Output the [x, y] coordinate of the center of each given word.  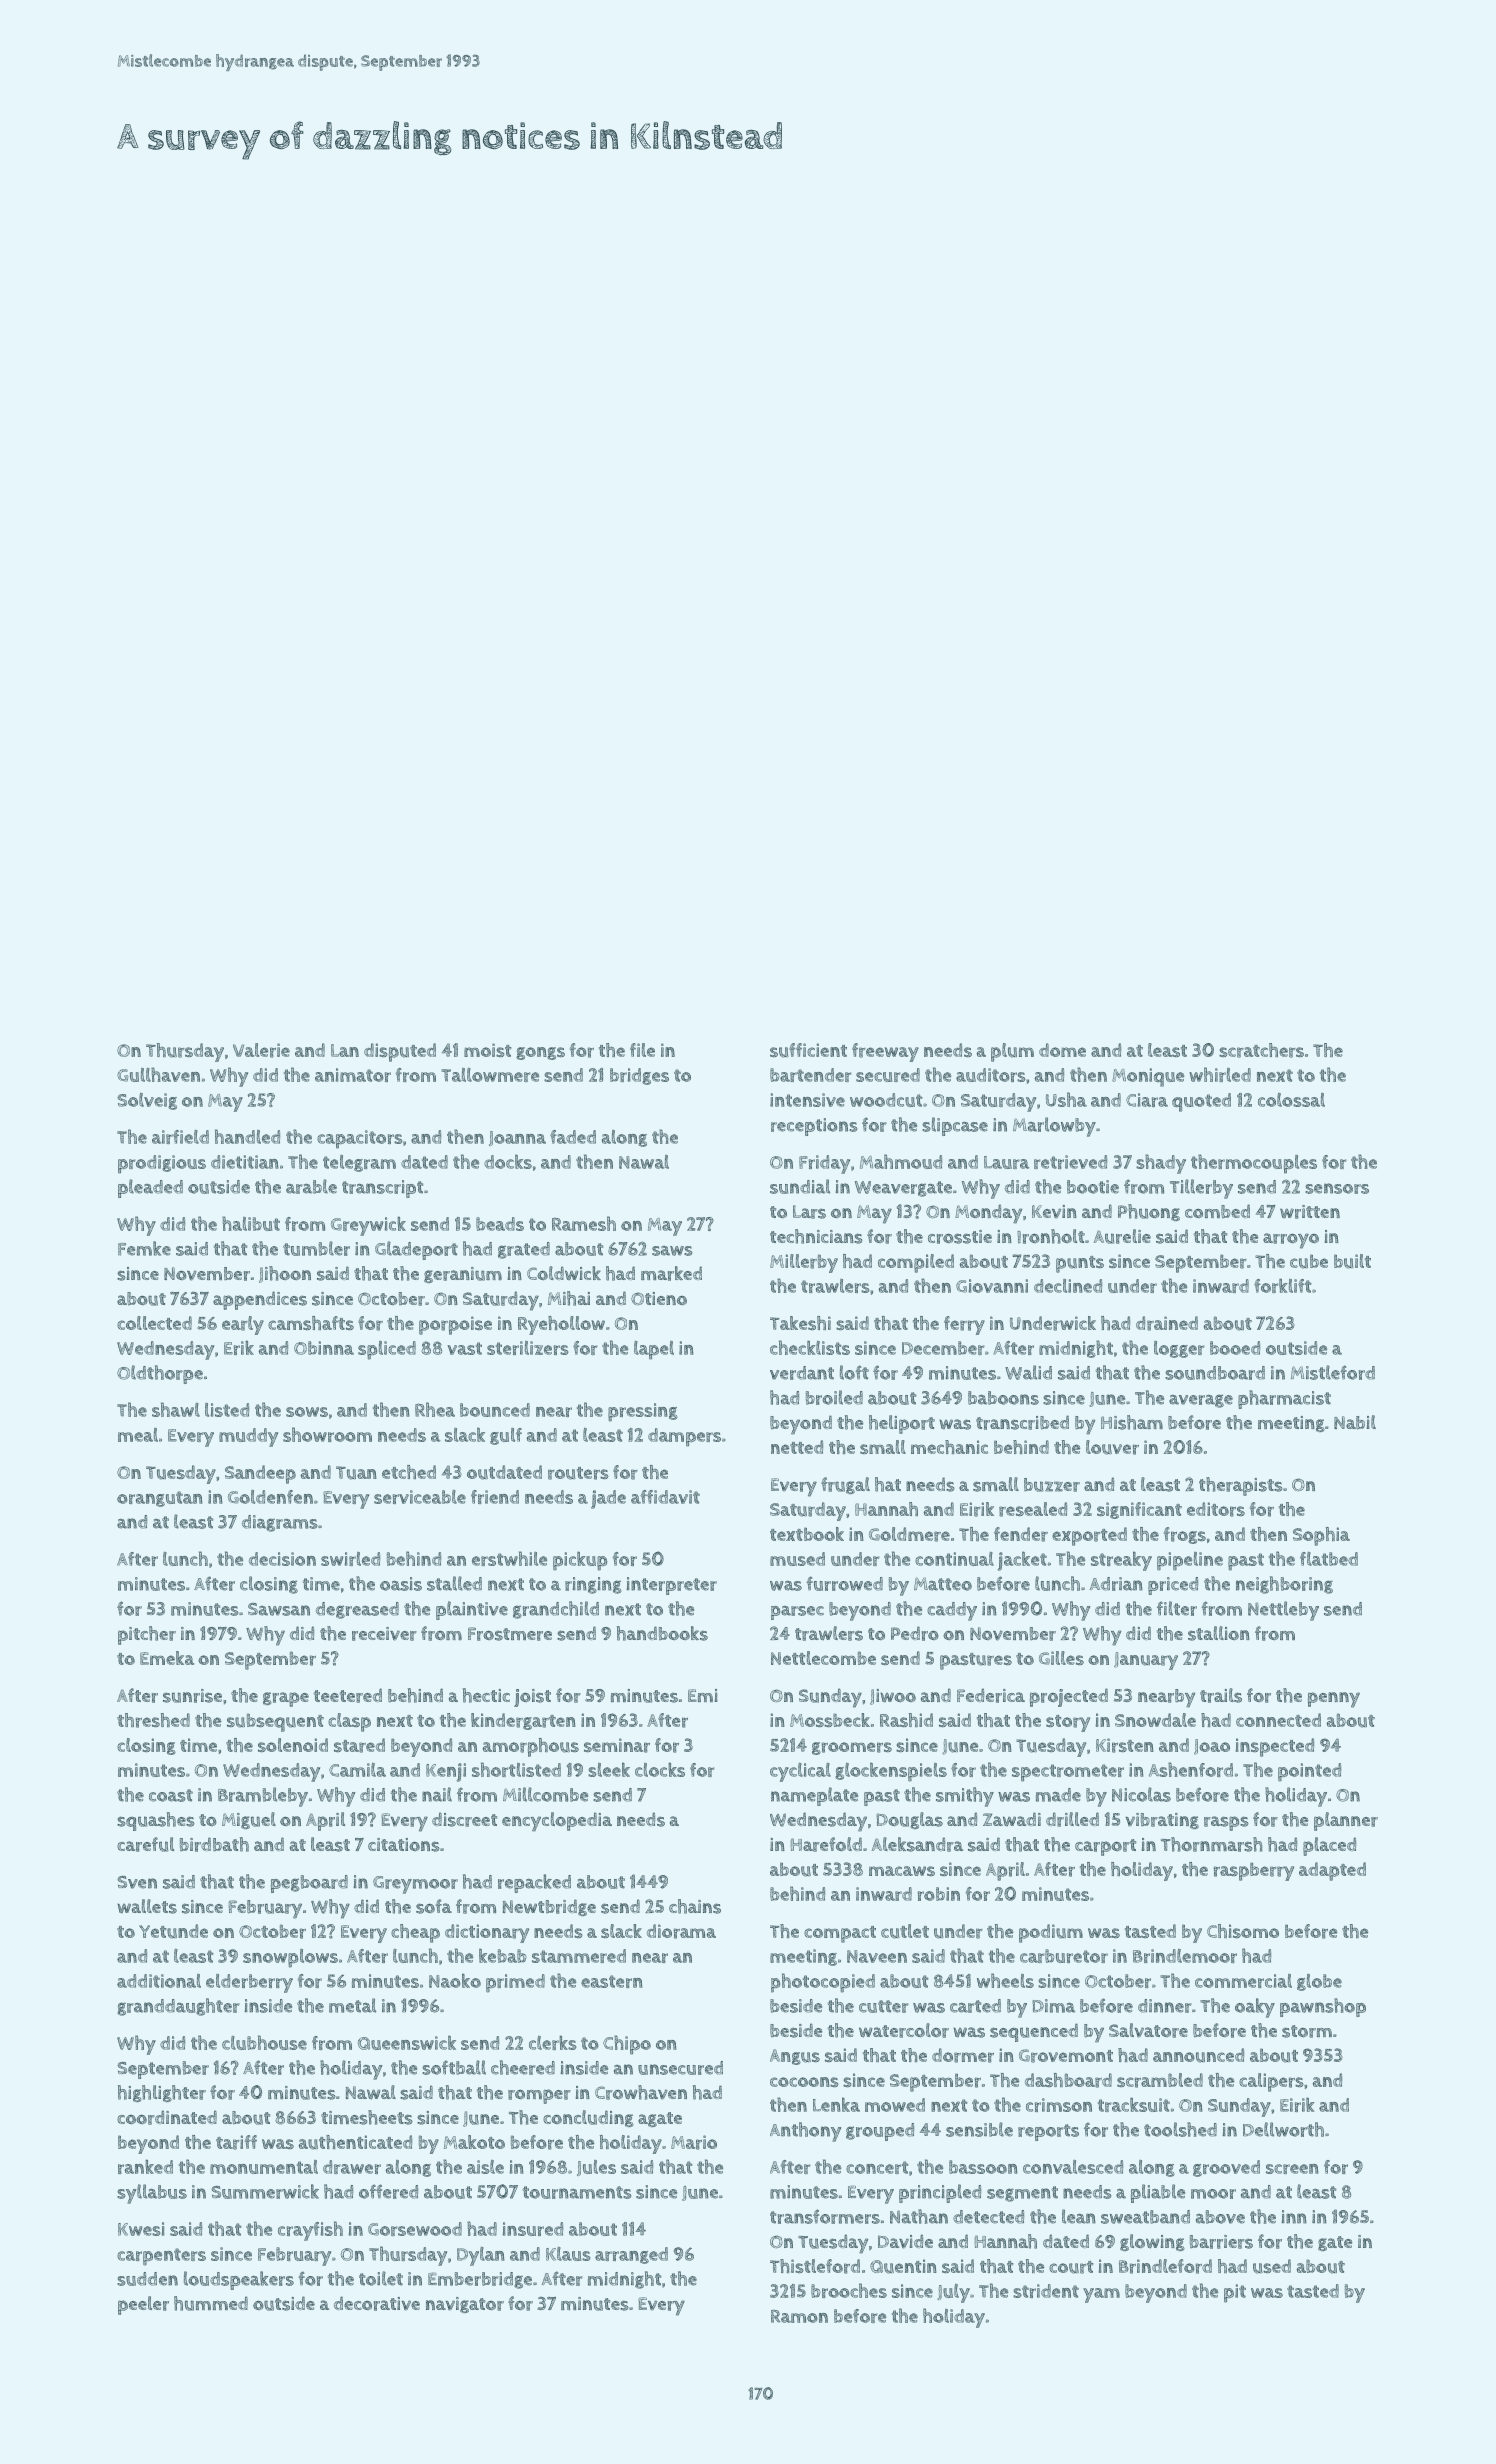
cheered [523, 2067]
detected [988, 2217]
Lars [809, 1212]
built [1352, 1261]
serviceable [420, 1497]
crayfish [310, 2231]
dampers [684, 1437]
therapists [1241, 1486]
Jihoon [285, 1274]
